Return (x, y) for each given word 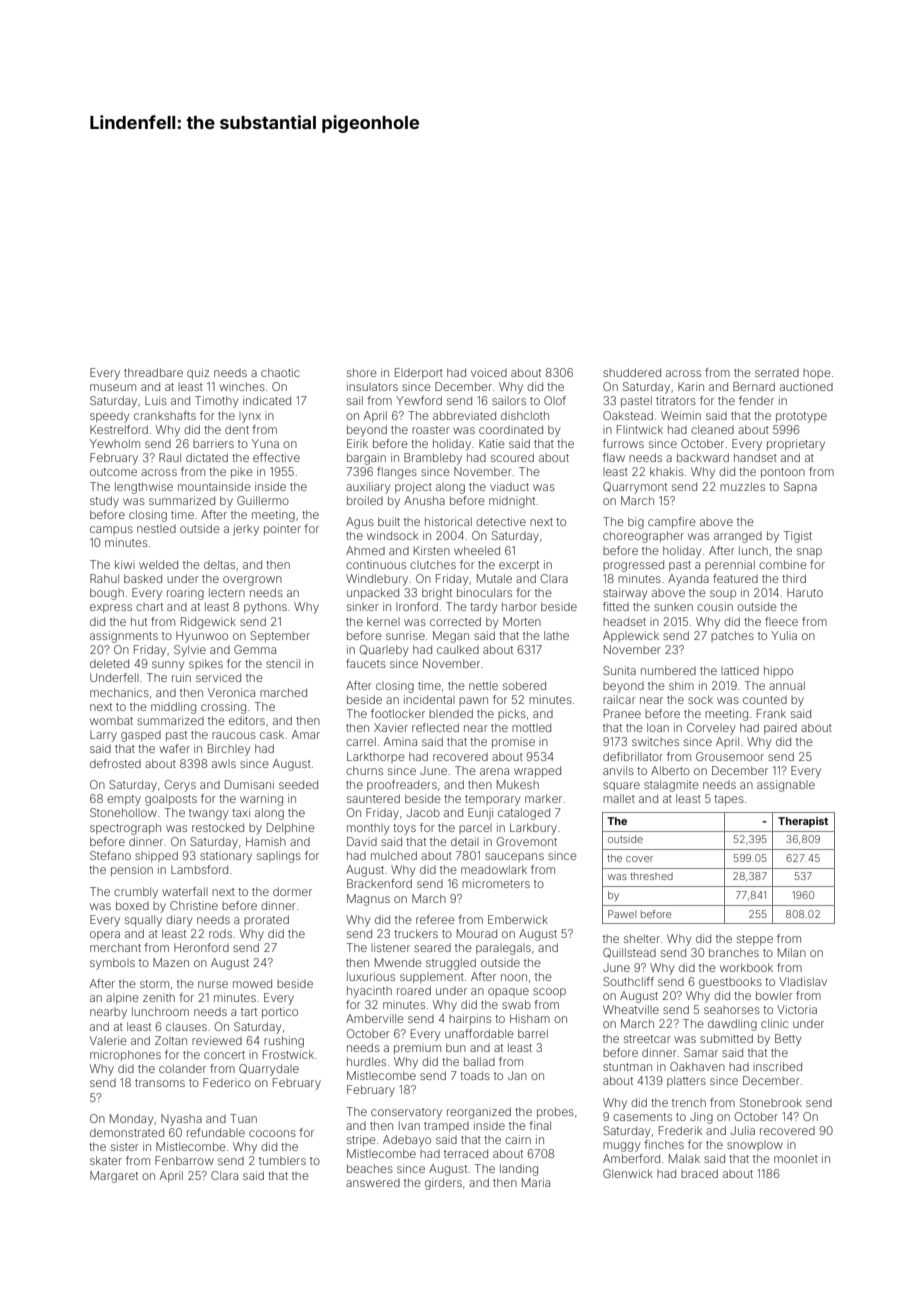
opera (105, 935)
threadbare (153, 372)
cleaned (712, 429)
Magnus (368, 900)
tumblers (282, 1160)
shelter (642, 938)
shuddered (632, 372)
